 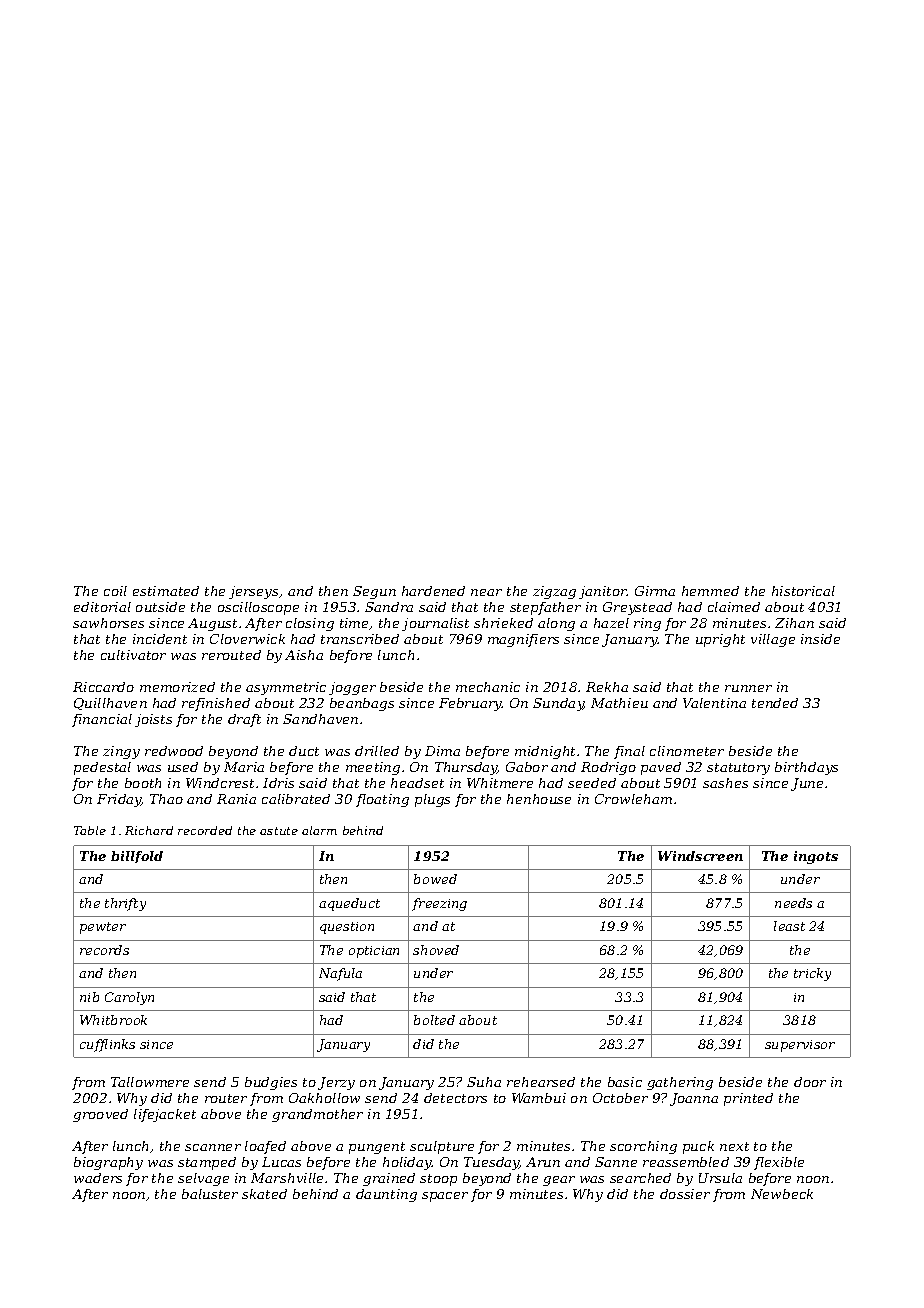 I want to click on gear, so click(x=559, y=1181).
